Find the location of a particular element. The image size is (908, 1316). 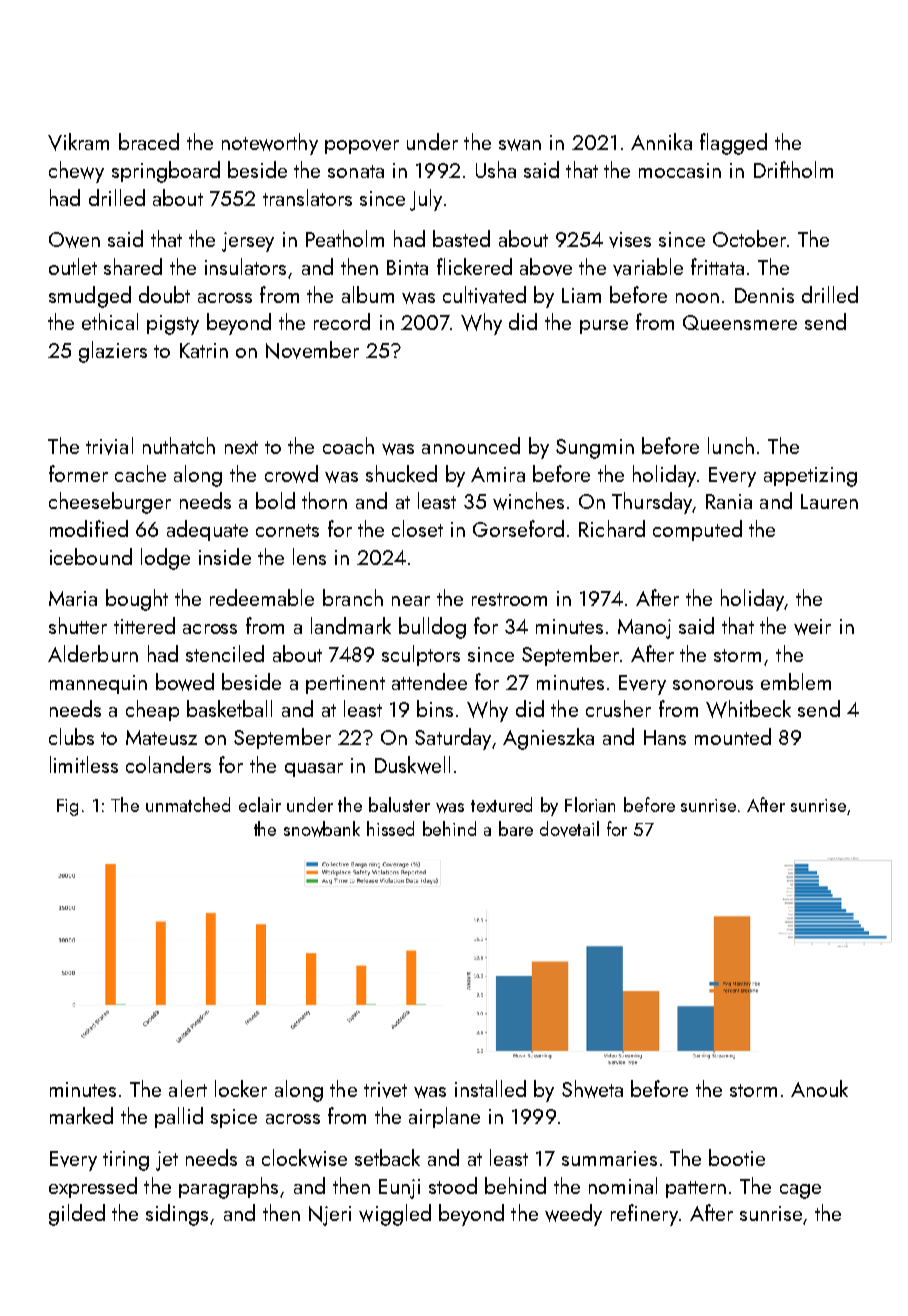

cultivated is located at coordinates (484, 295).
